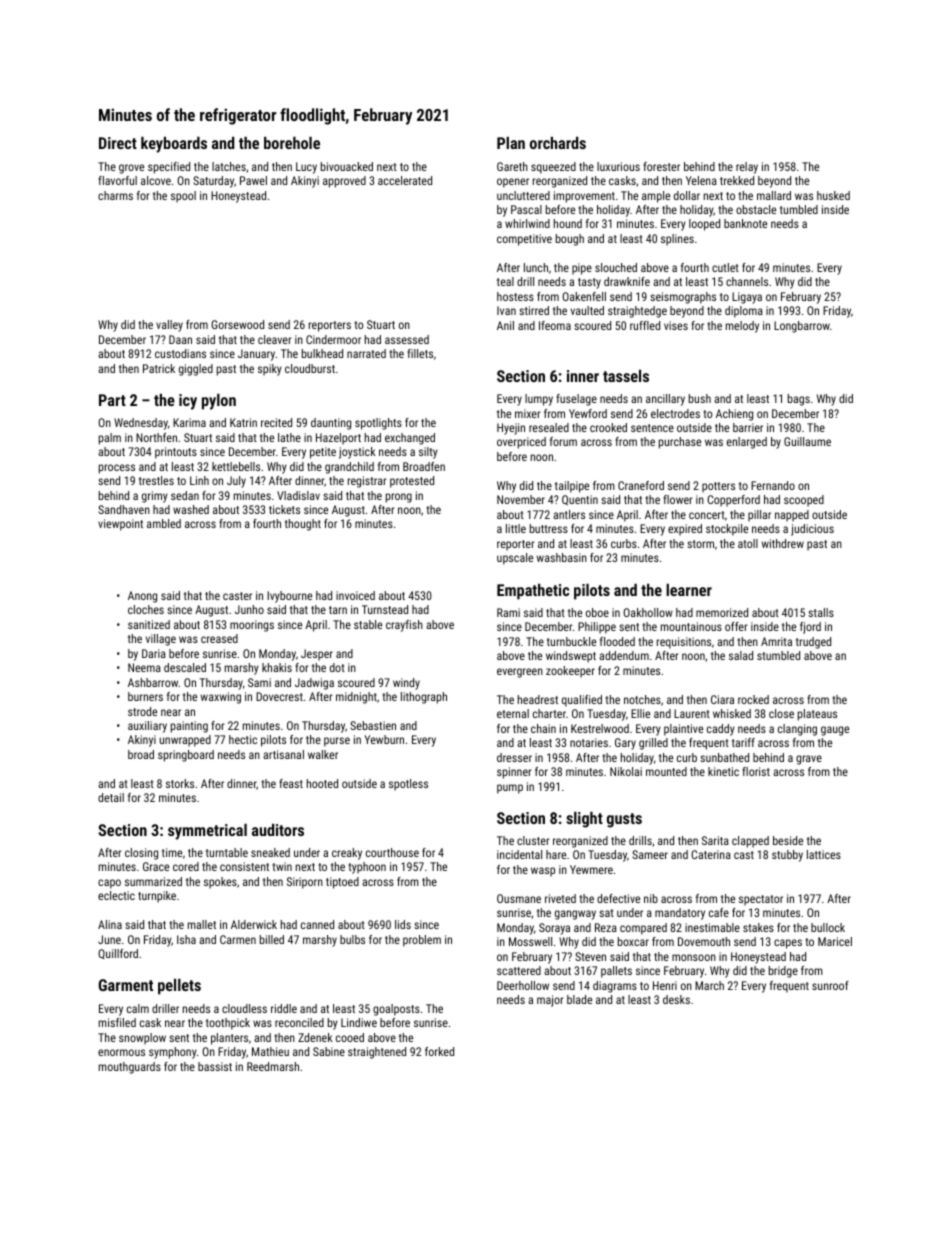  I want to click on Wednesday, so click(141, 424).
